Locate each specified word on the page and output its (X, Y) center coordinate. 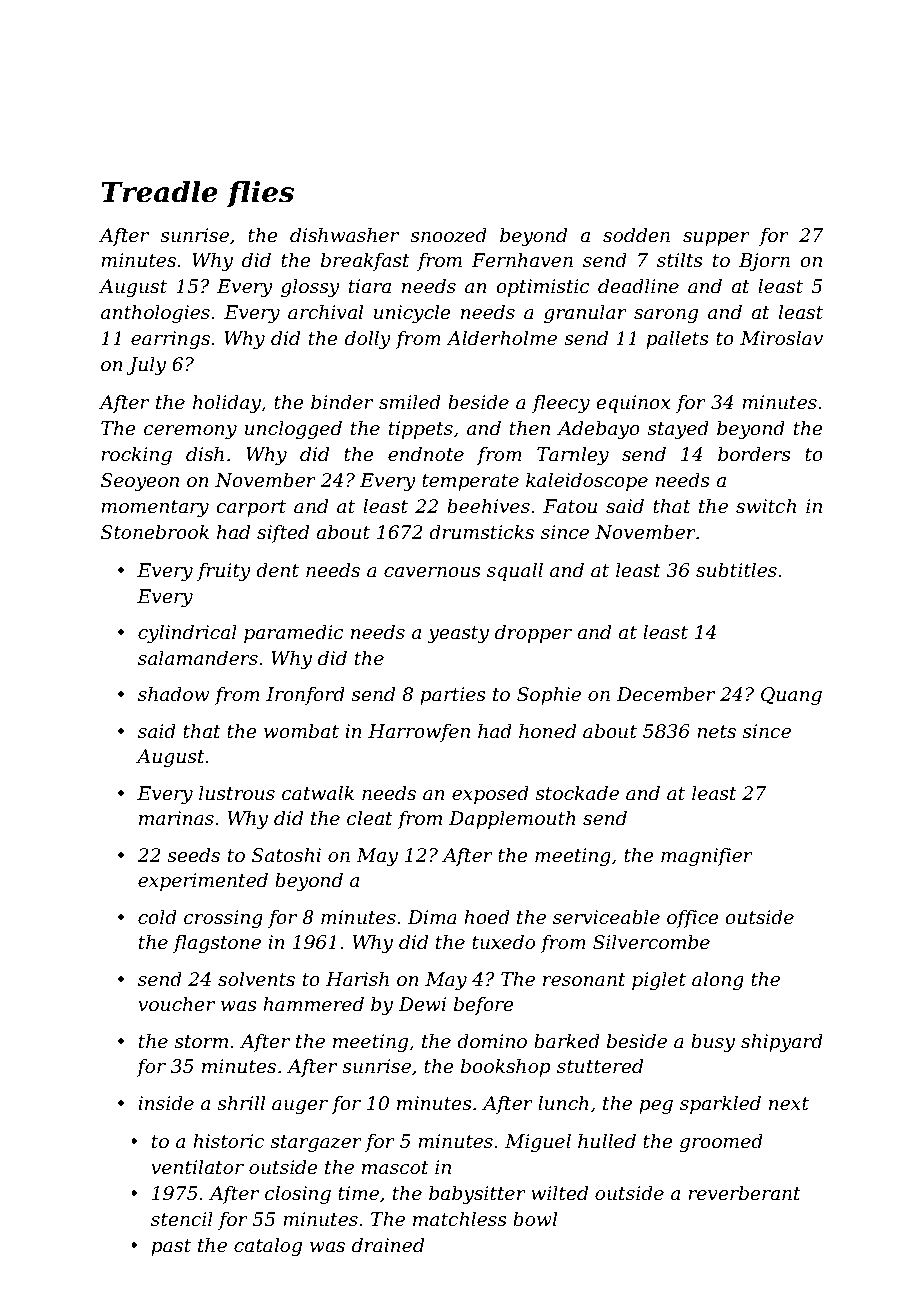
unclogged (293, 429)
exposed (490, 794)
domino (492, 1040)
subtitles (736, 570)
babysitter (477, 1194)
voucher (176, 1004)
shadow (173, 694)
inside (166, 1103)
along (718, 980)
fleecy (561, 403)
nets (716, 732)
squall (515, 571)
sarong (666, 316)
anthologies (155, 313)
